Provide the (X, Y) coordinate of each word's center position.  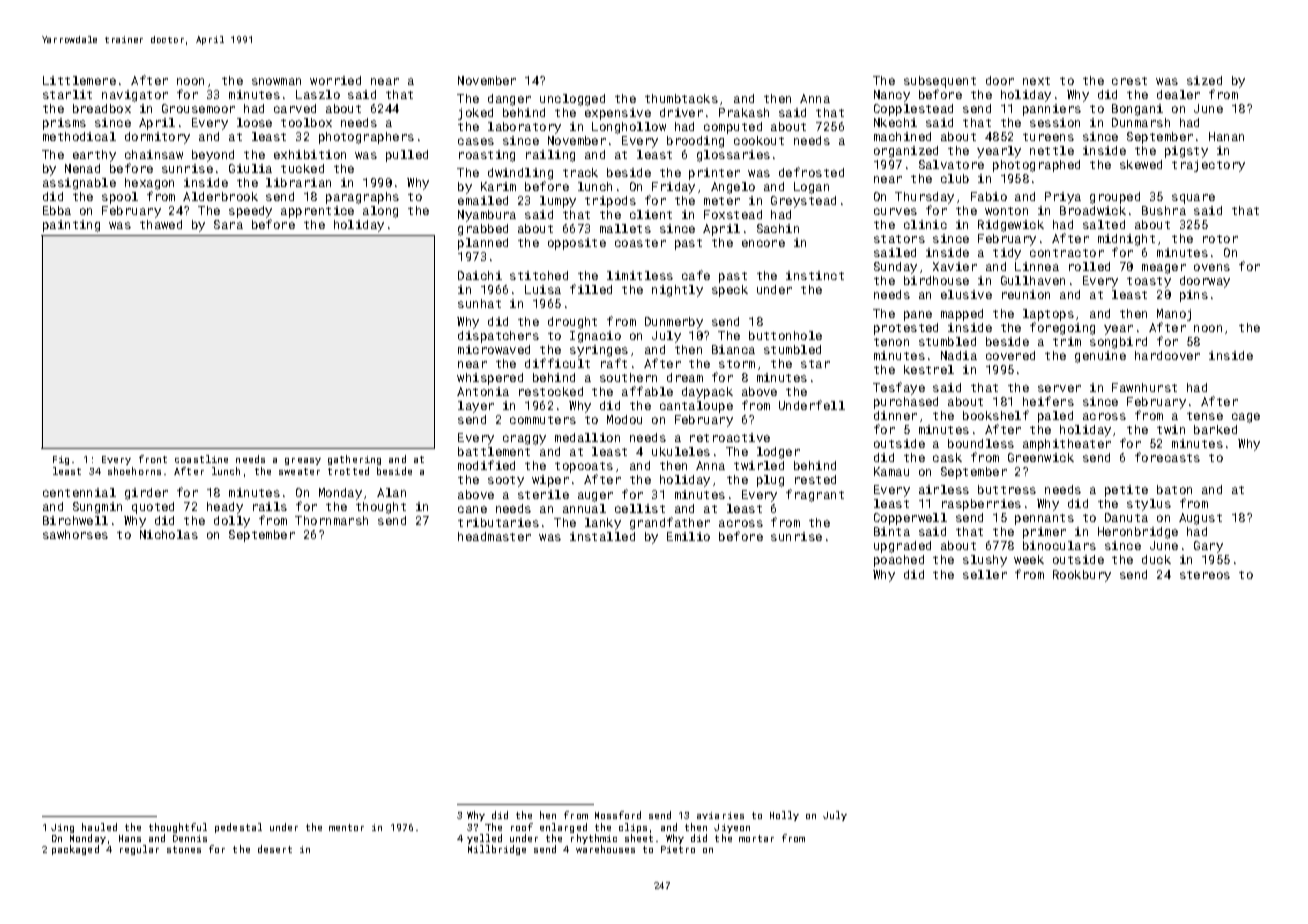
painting (71, 226)
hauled (99, 827)
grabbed (483, 230)
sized (1204, 80)
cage (1246, 418)
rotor (1220, 239)
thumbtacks (681, 98)
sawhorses (75, 534)
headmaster (494, 536)
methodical (79, 136)
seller (985, 574)
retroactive (730, 437)
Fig (61, 460)
